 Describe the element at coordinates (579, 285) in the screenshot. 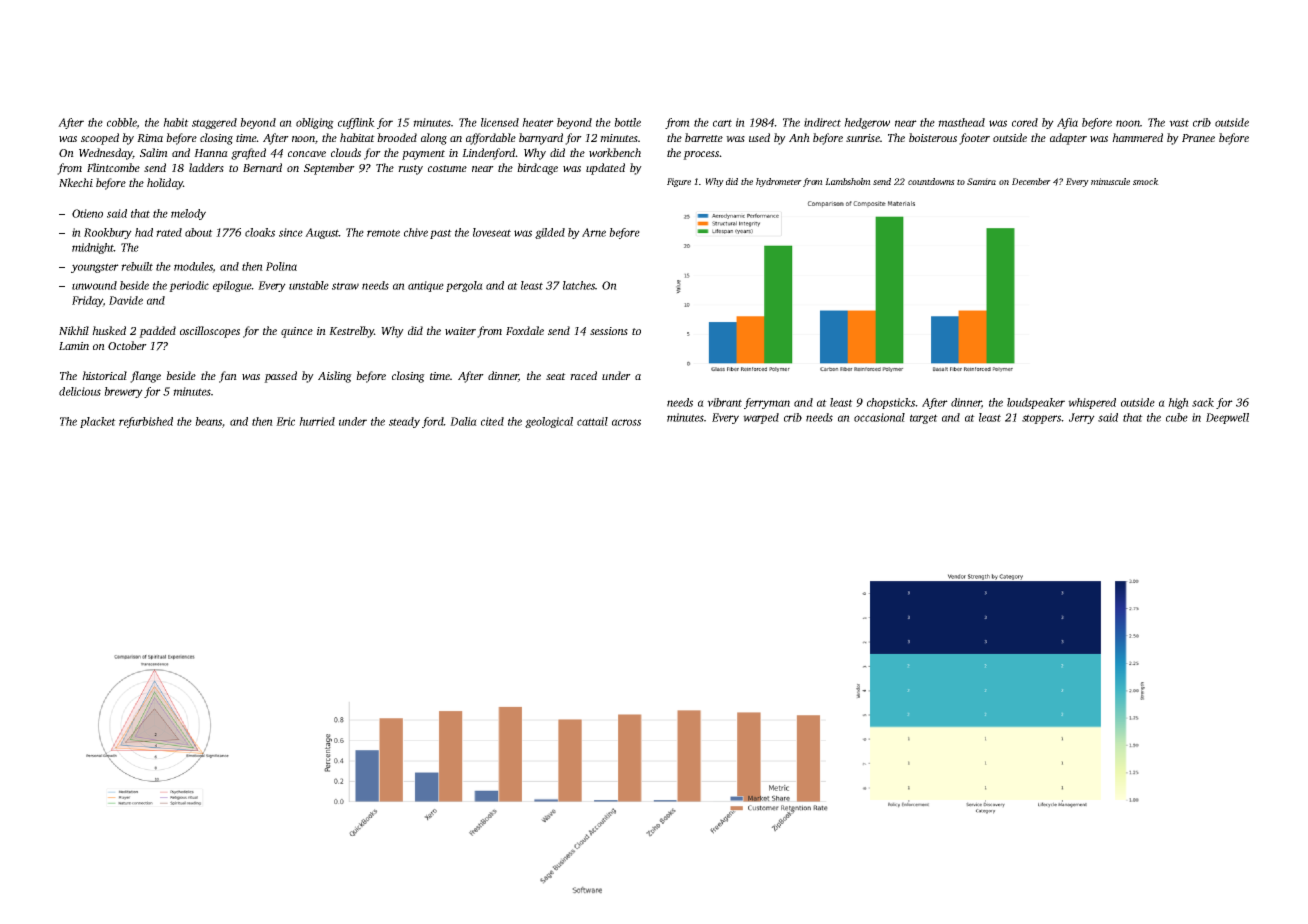

I see `latches` at that location.
